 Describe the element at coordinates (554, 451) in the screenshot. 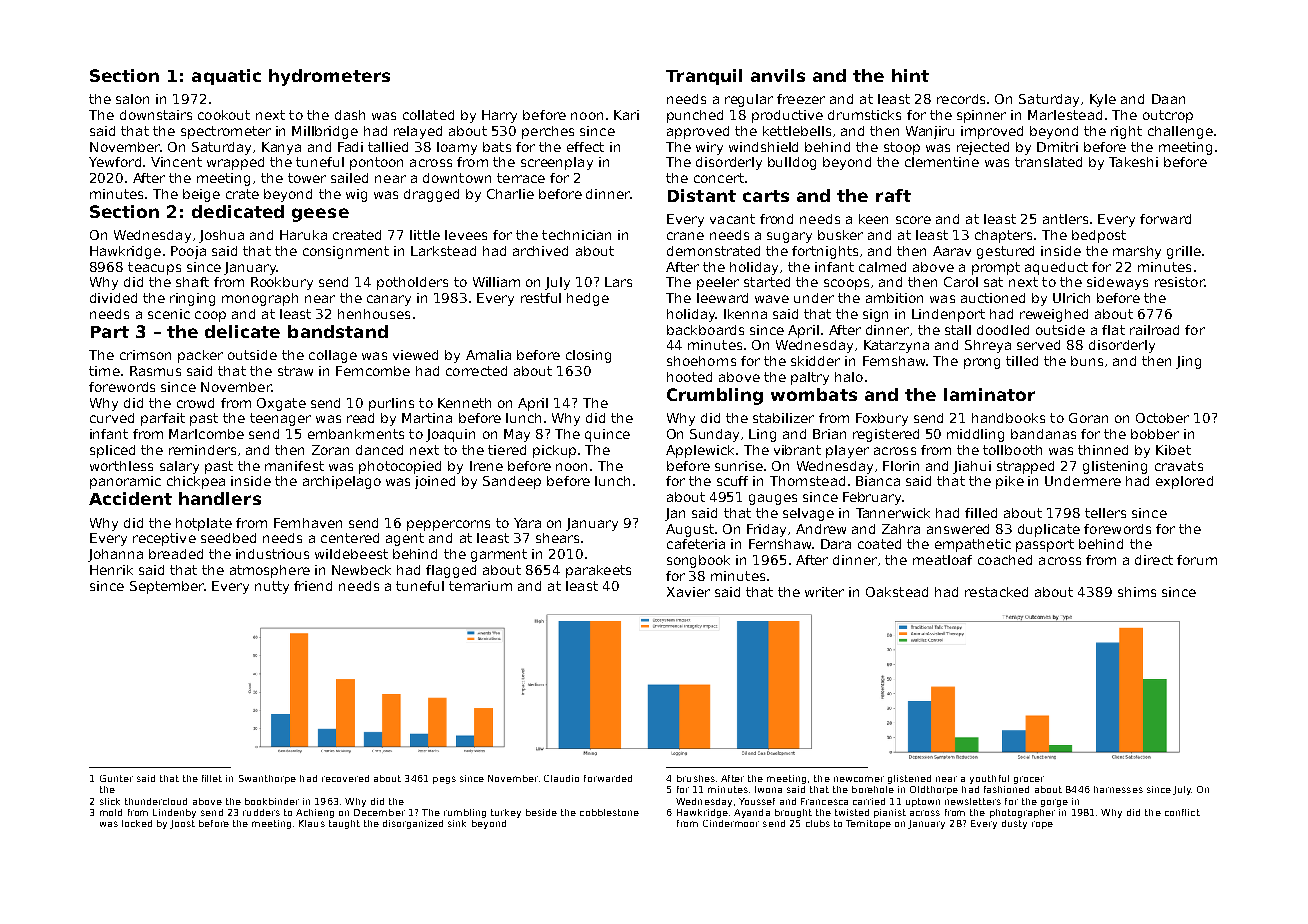

I see `pickup` at that location.
